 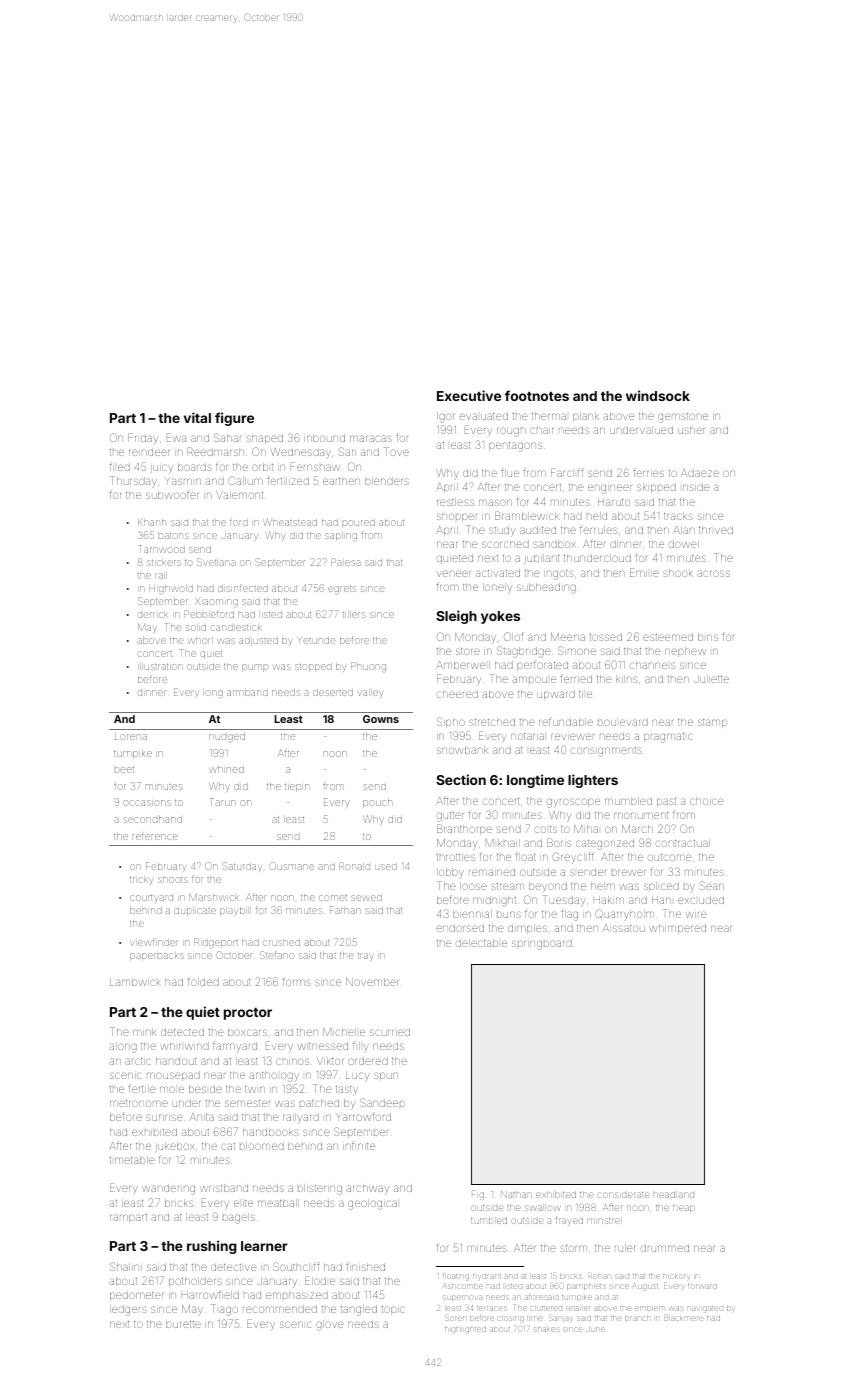 What do you see at coordinates (542, 944) in the image?
I see `springboard` at bounding box center [542, 944].
